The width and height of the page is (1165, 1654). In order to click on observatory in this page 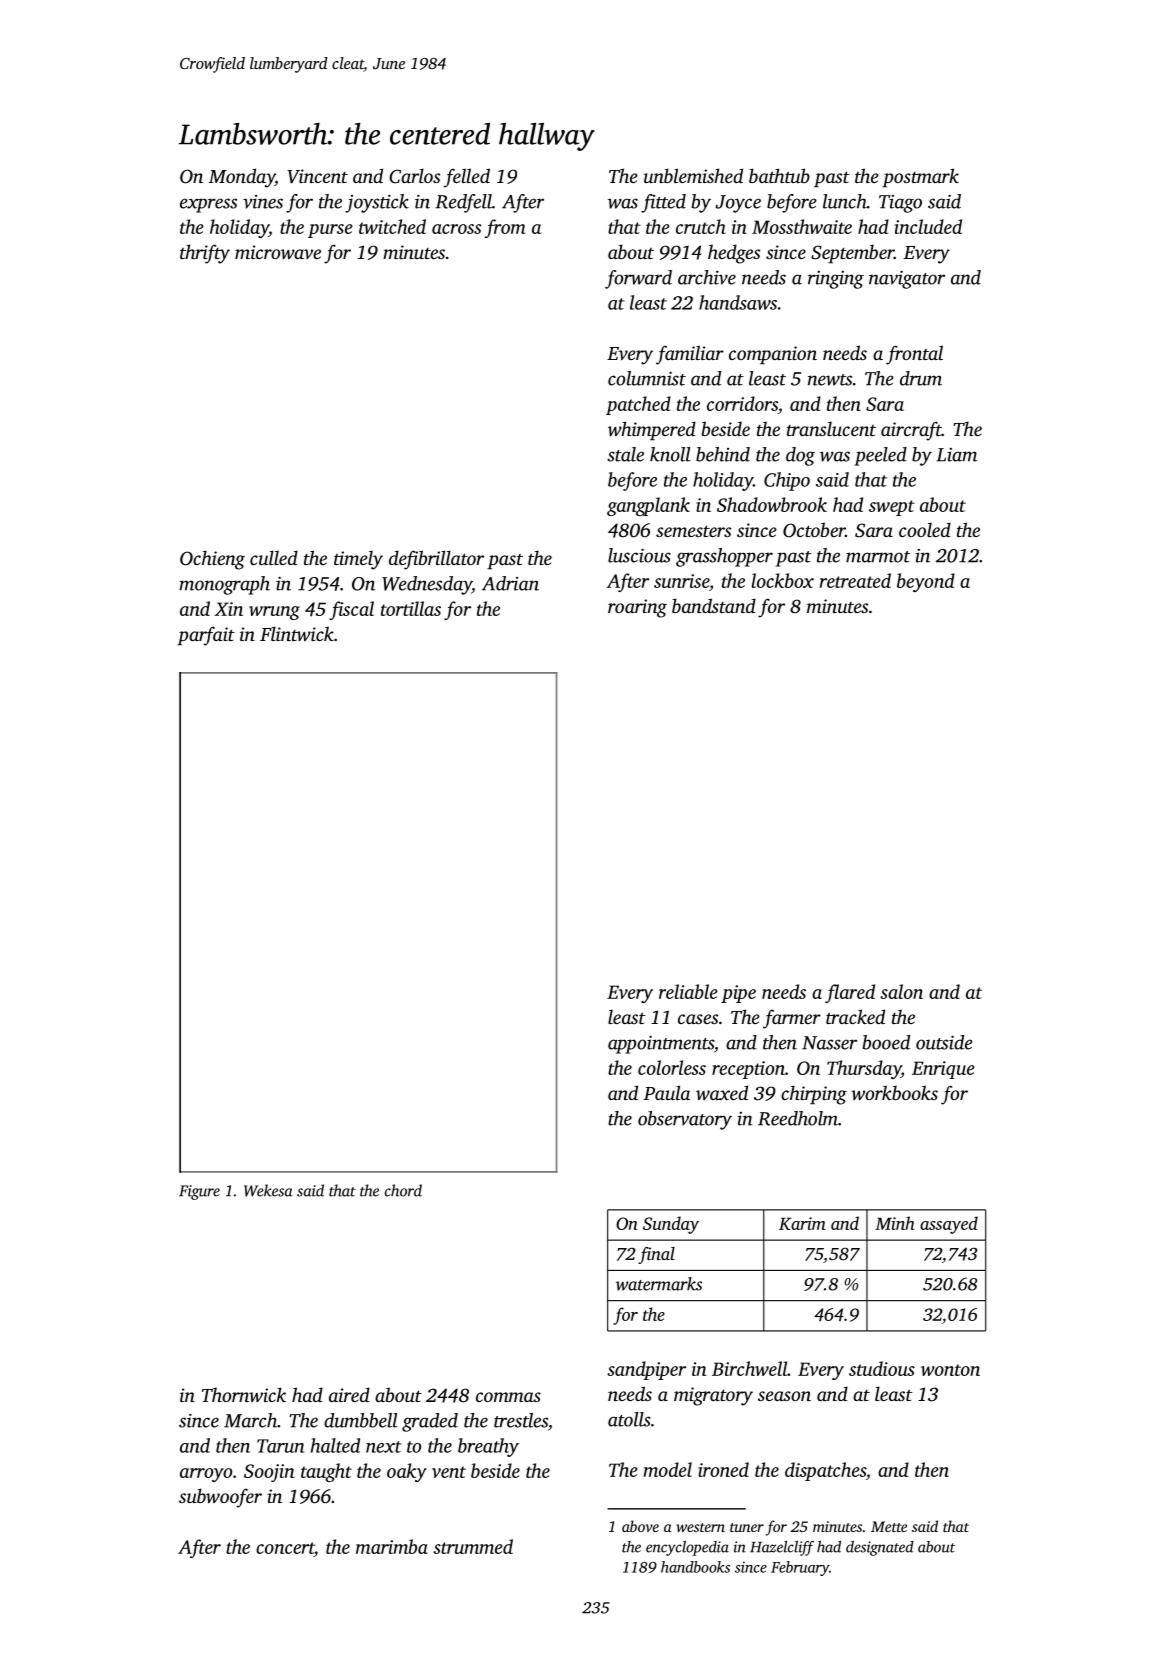, I will do `click(685, 1120)`.
